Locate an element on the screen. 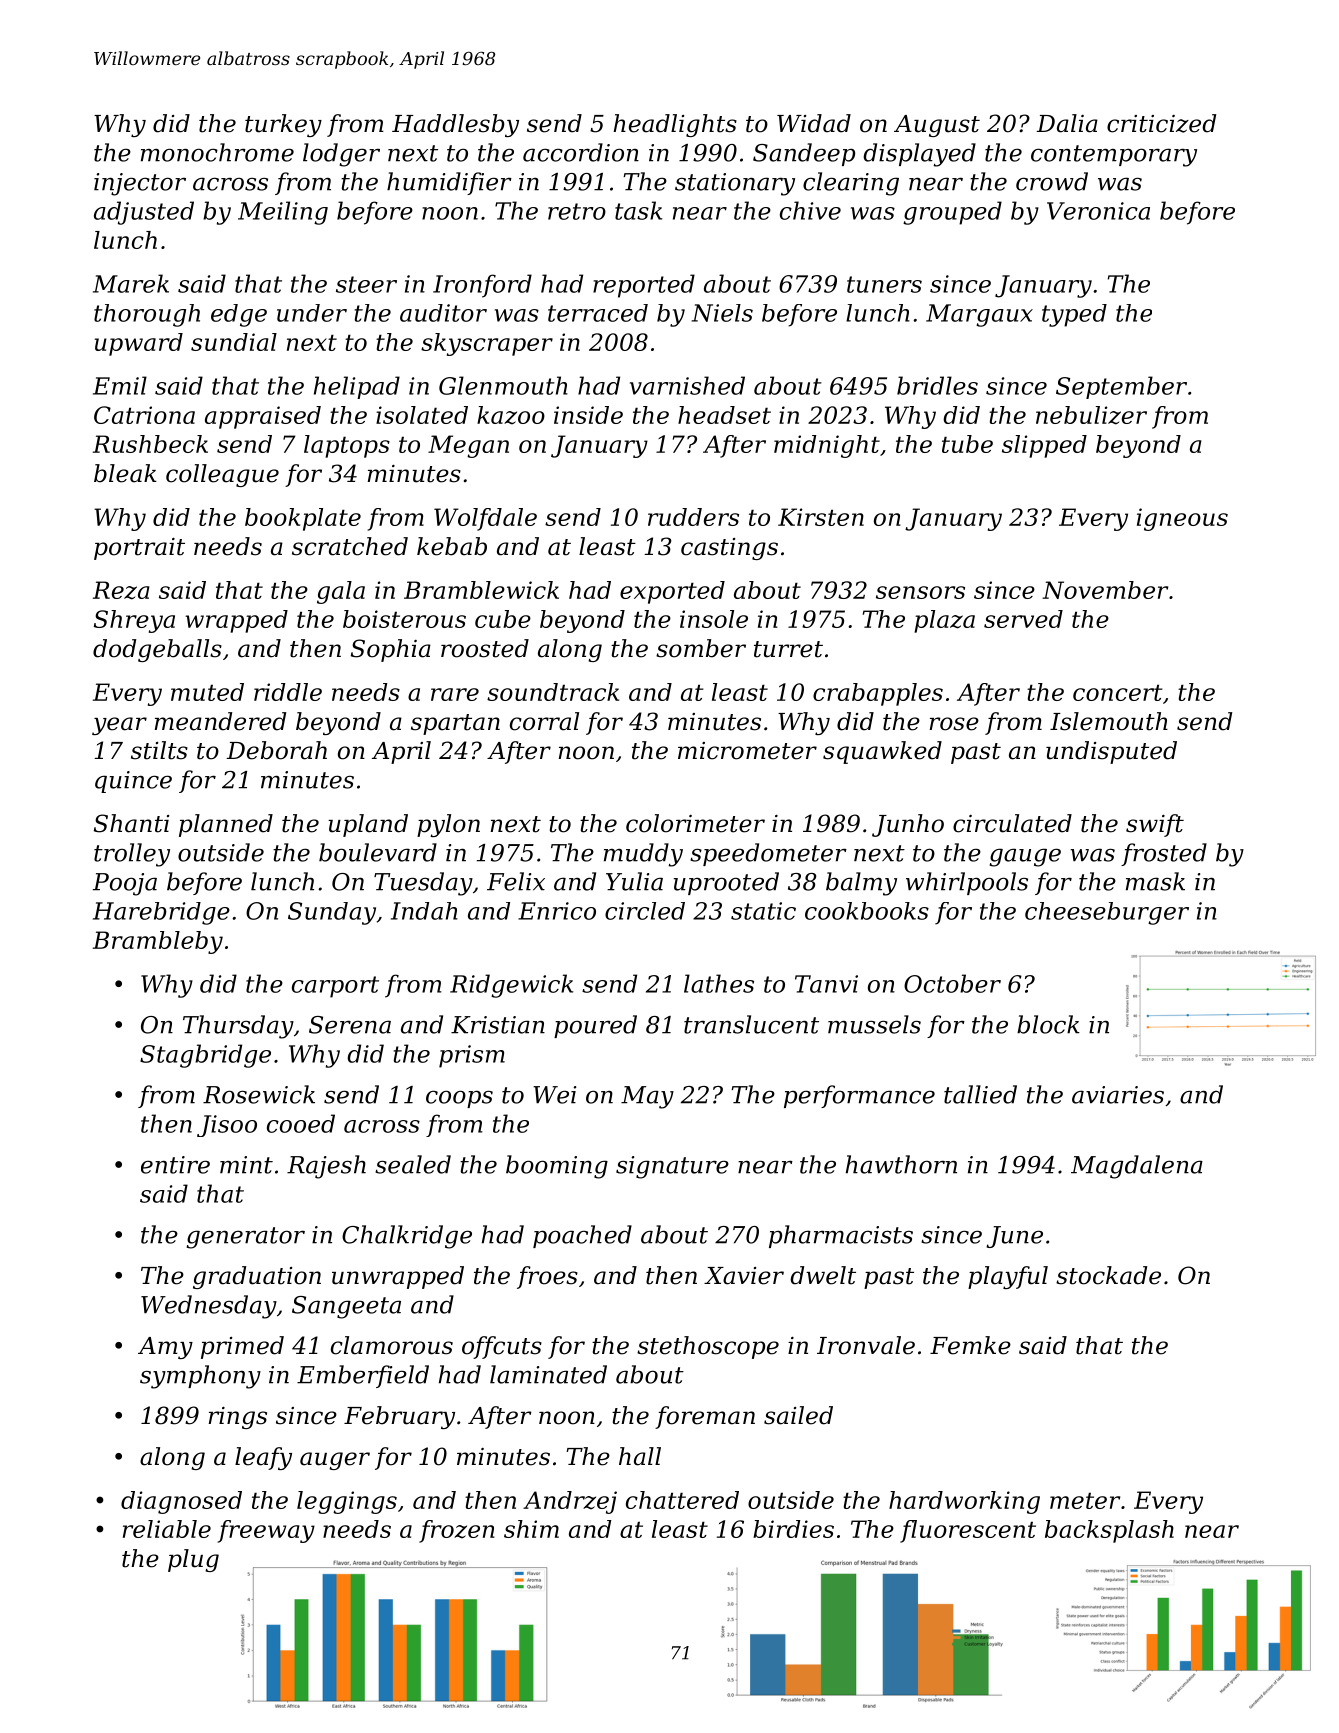 This screenshot has width=1339, height=1733. criticized is located at coordinates (1161, 123).
